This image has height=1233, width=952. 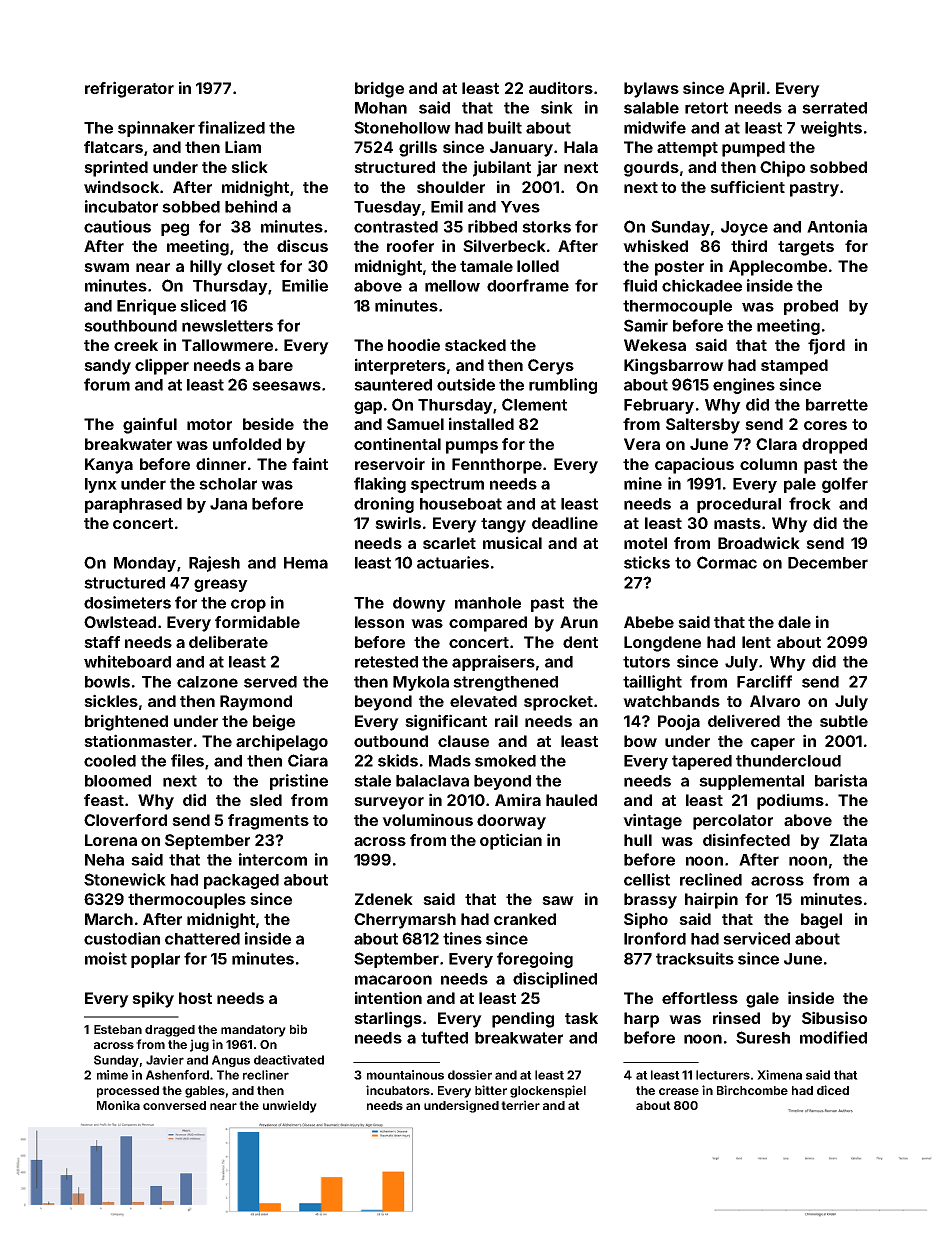 What do you see at coordinates (749, 245) in the image?
I see `third` at bounding box center [749, 245].
